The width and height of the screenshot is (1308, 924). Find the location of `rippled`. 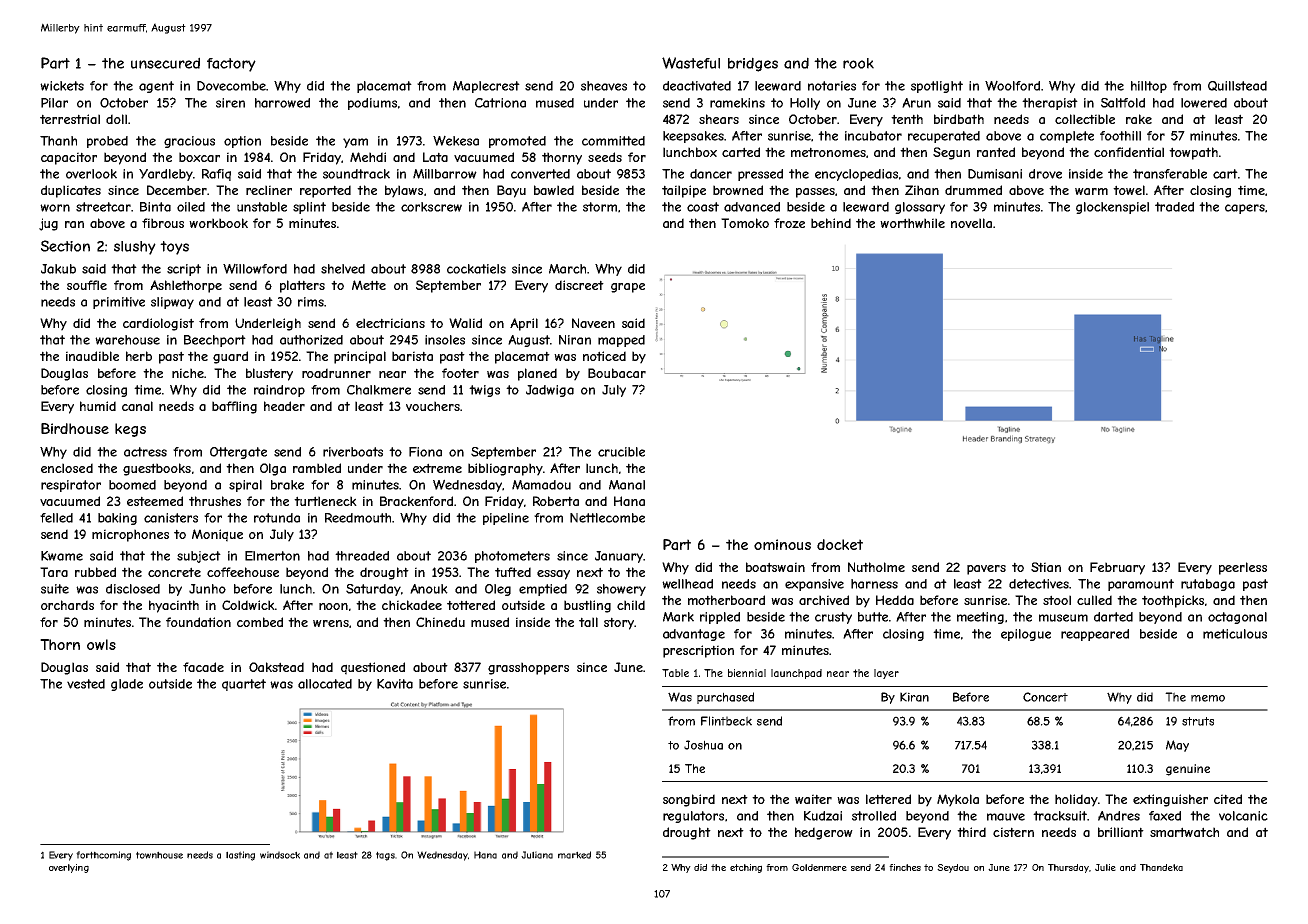

rippled is located at coordinates (720, 618).
